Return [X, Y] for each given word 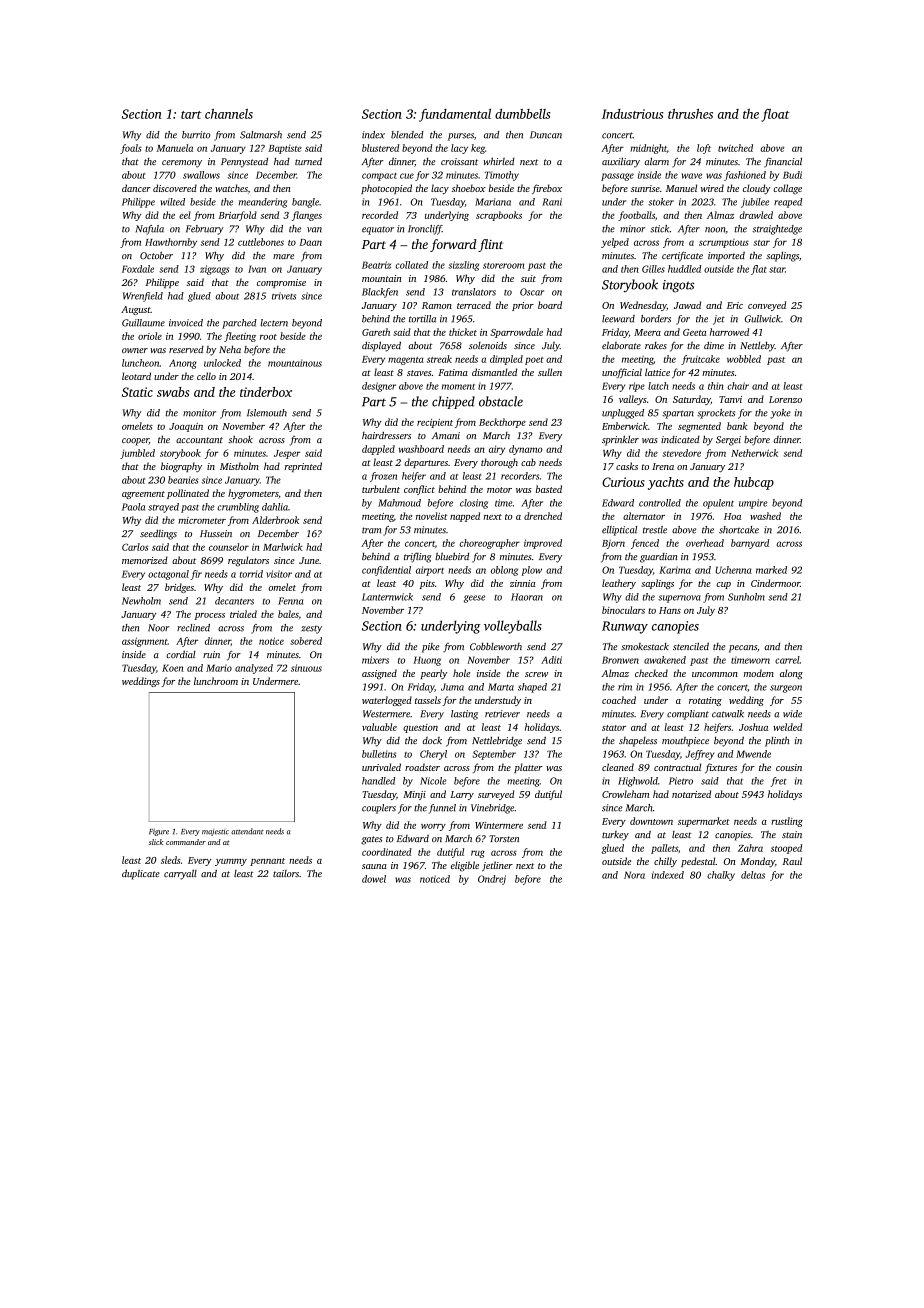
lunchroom [216, 681]
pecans [743, 649]
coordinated [387, 852]
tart [191, 115]
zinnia [522, 583]
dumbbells [522, 114]
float [775, 115]
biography [181, 467]
